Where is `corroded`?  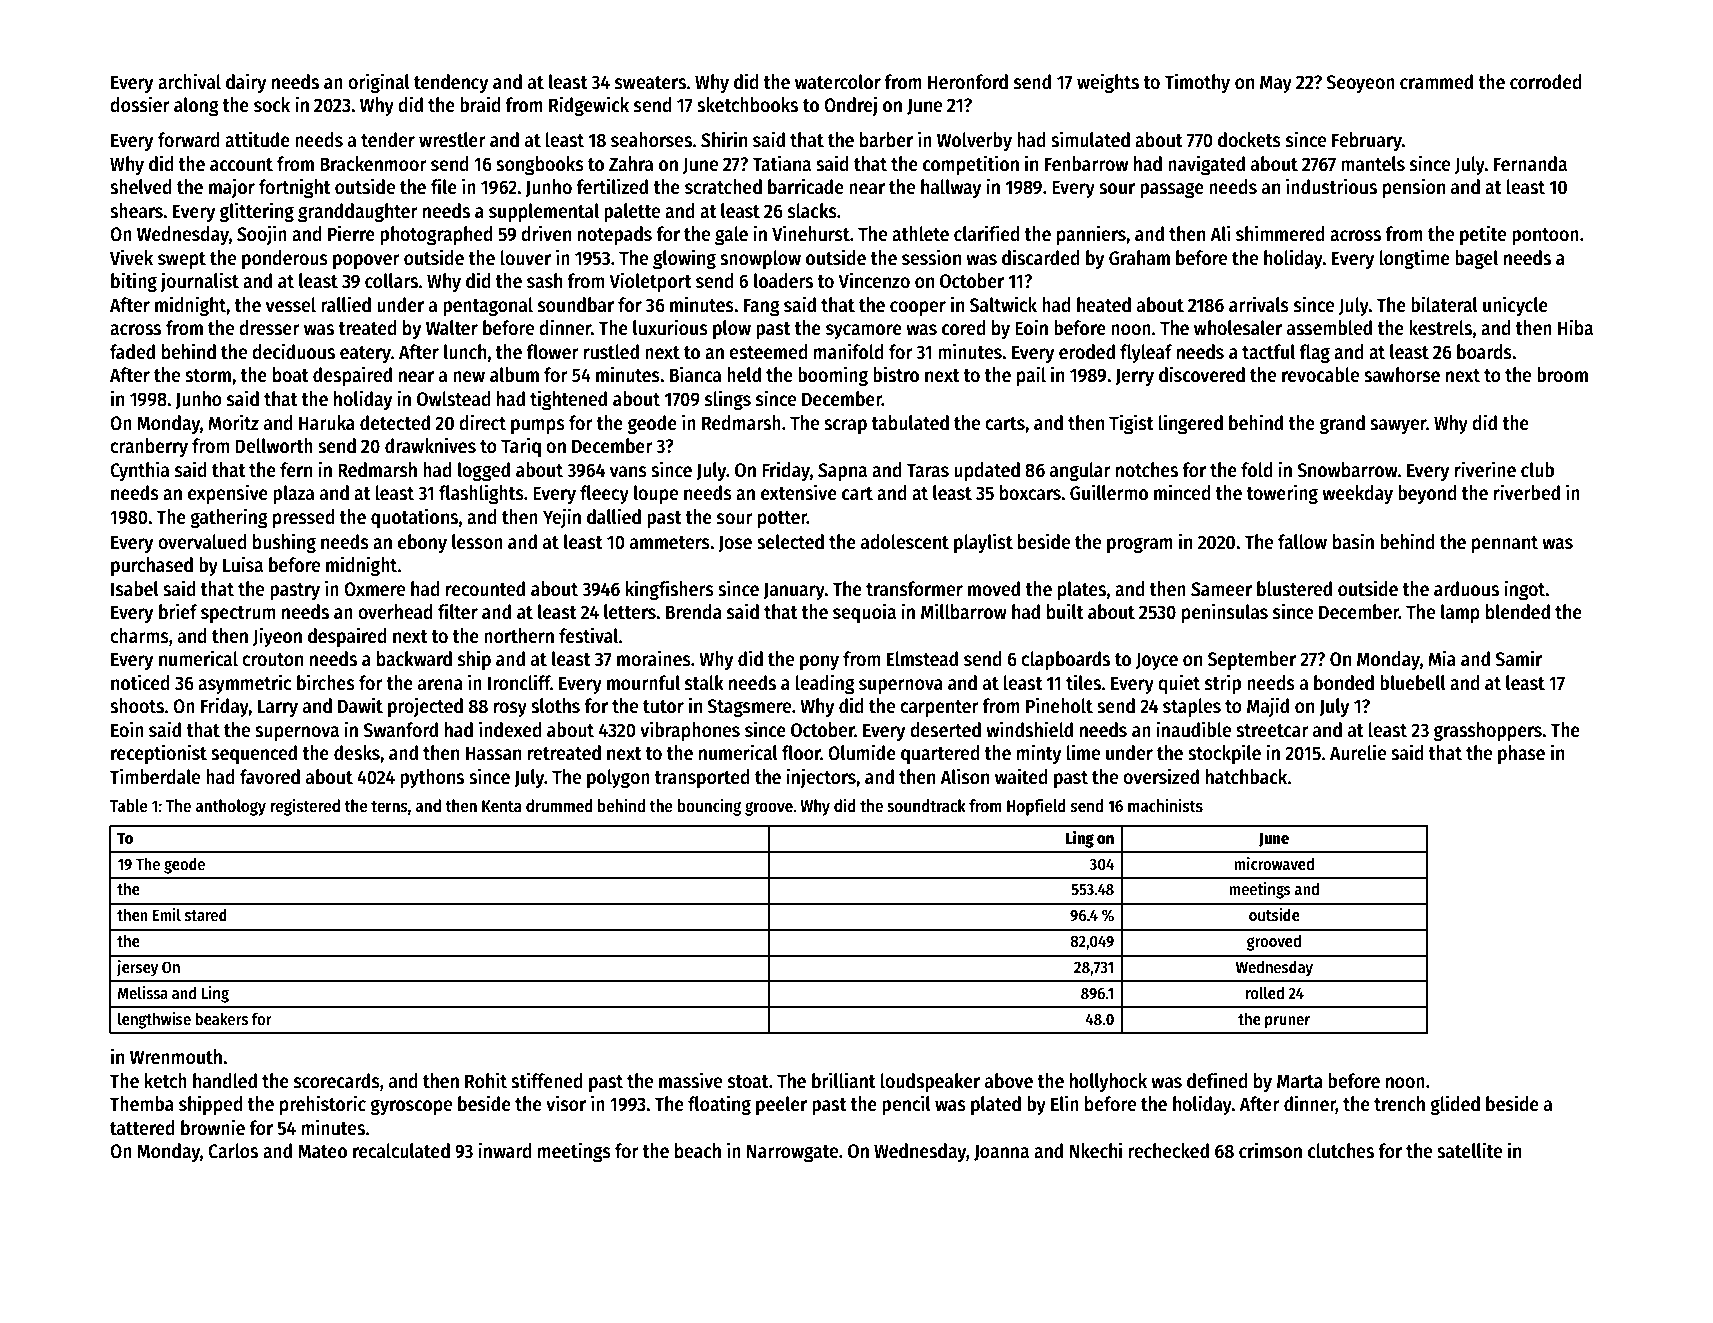 corroded is located at coordinates (1546, 82).
